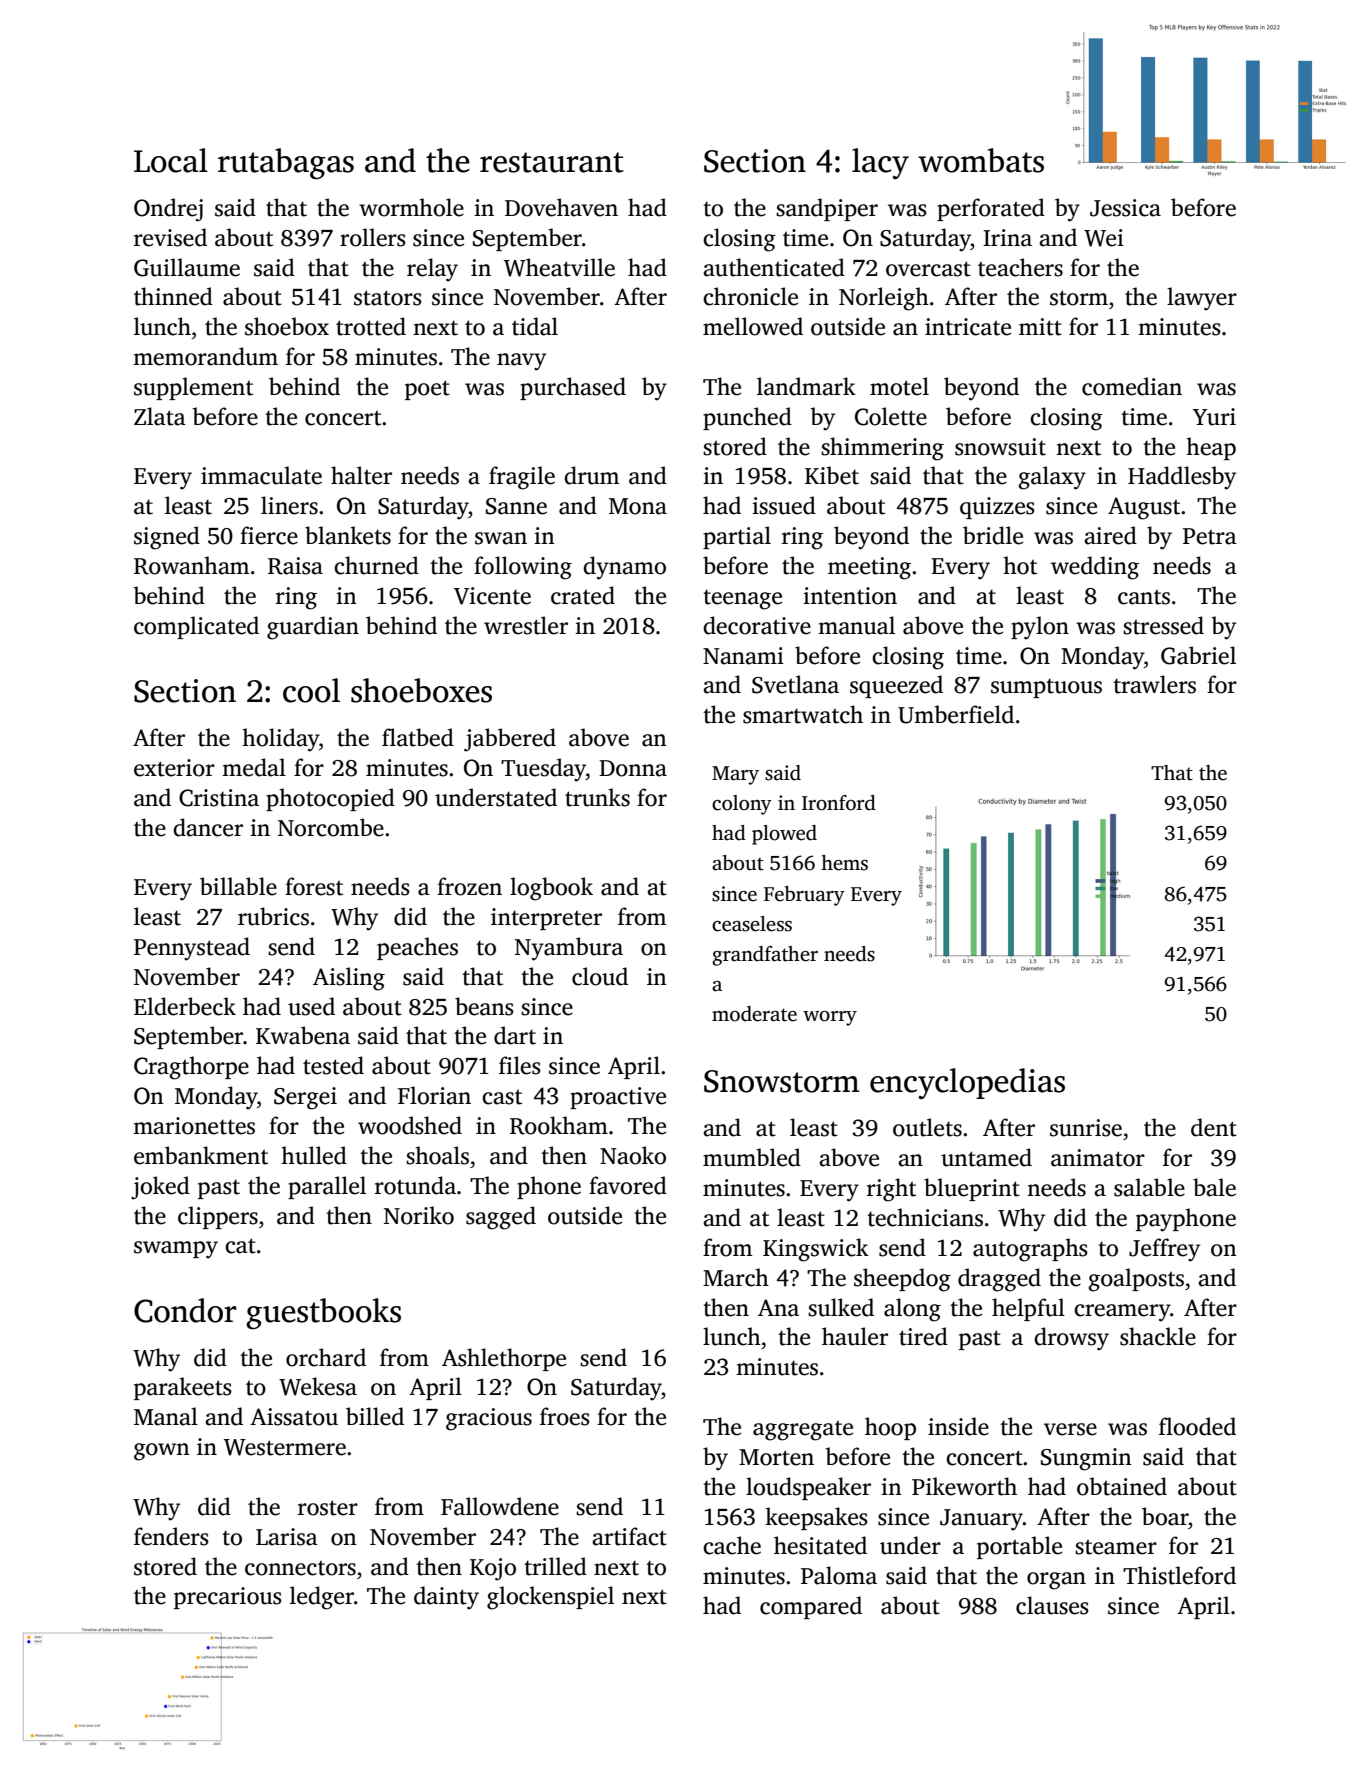 The width and height of the screenshot is (1370, 1773). Describe the element at coordinates (844, 863) in the screenshot. I see `hems` at that location.
